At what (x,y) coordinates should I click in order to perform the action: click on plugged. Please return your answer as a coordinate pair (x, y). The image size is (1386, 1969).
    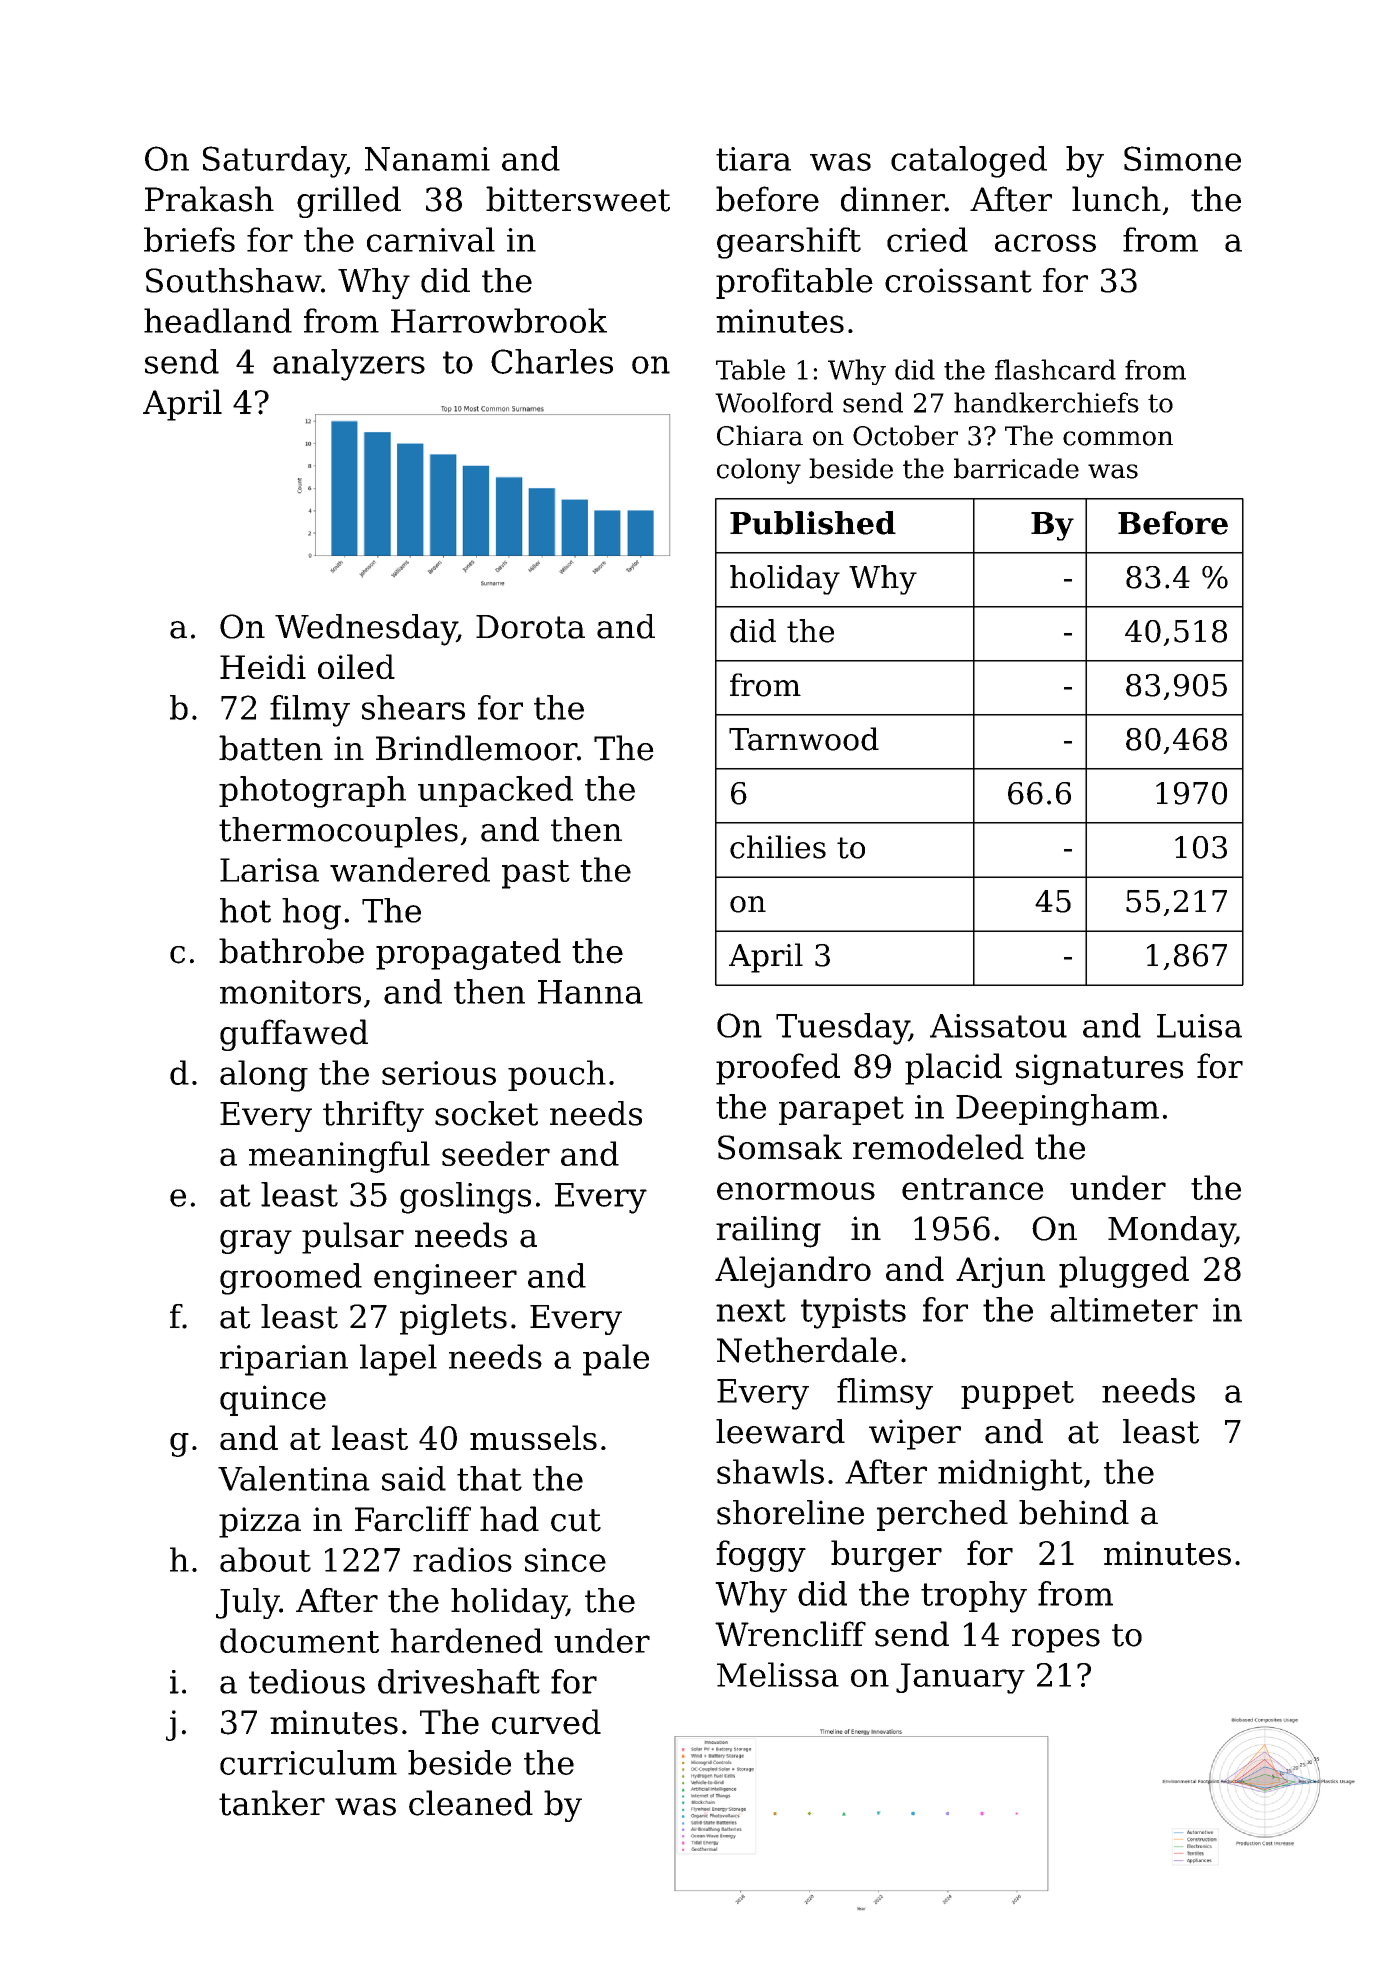
    Looking at the image, I should click on (1124, 1272).
